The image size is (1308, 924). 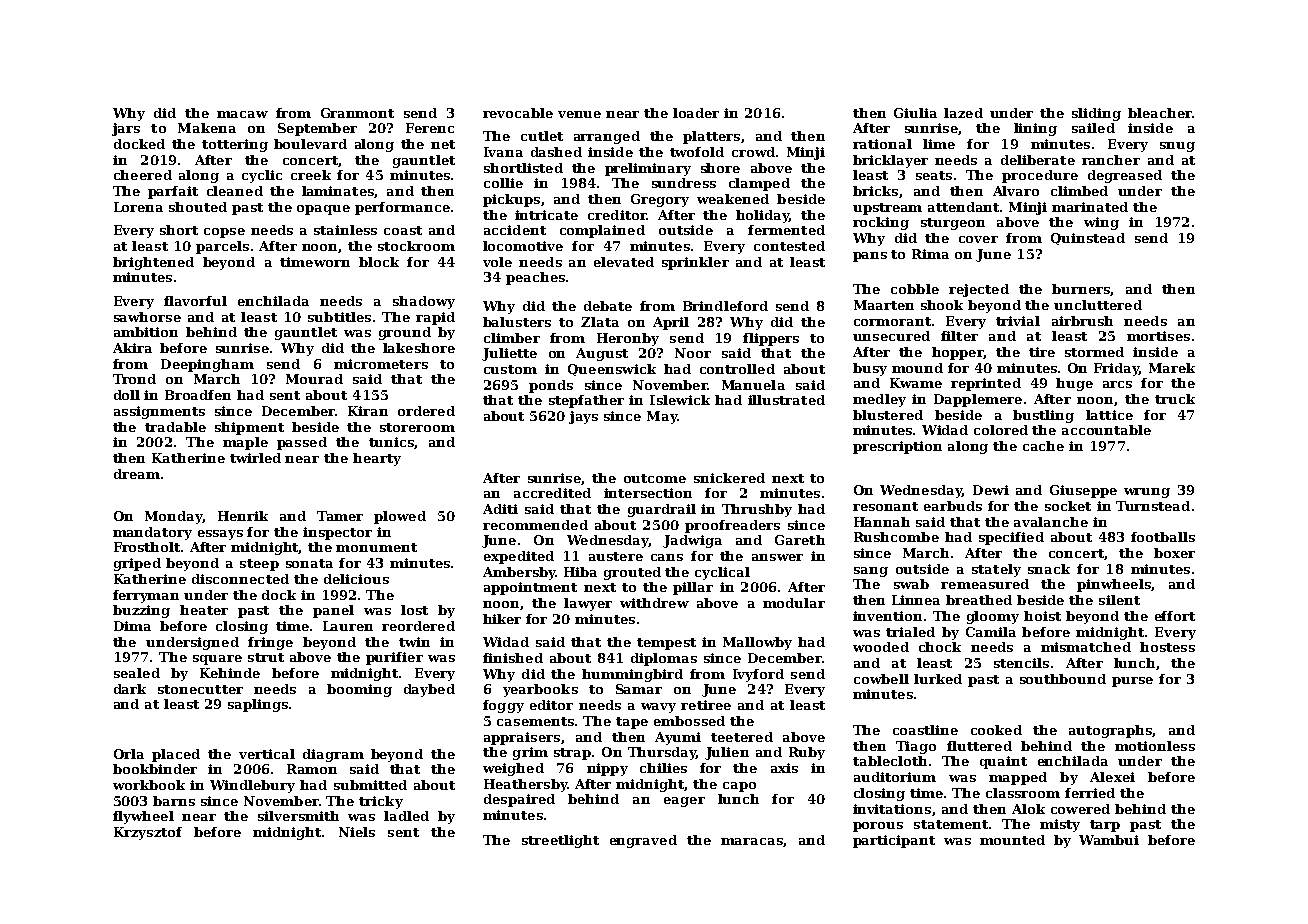 I want to click on stormed, so click(x=1094, y=352).
